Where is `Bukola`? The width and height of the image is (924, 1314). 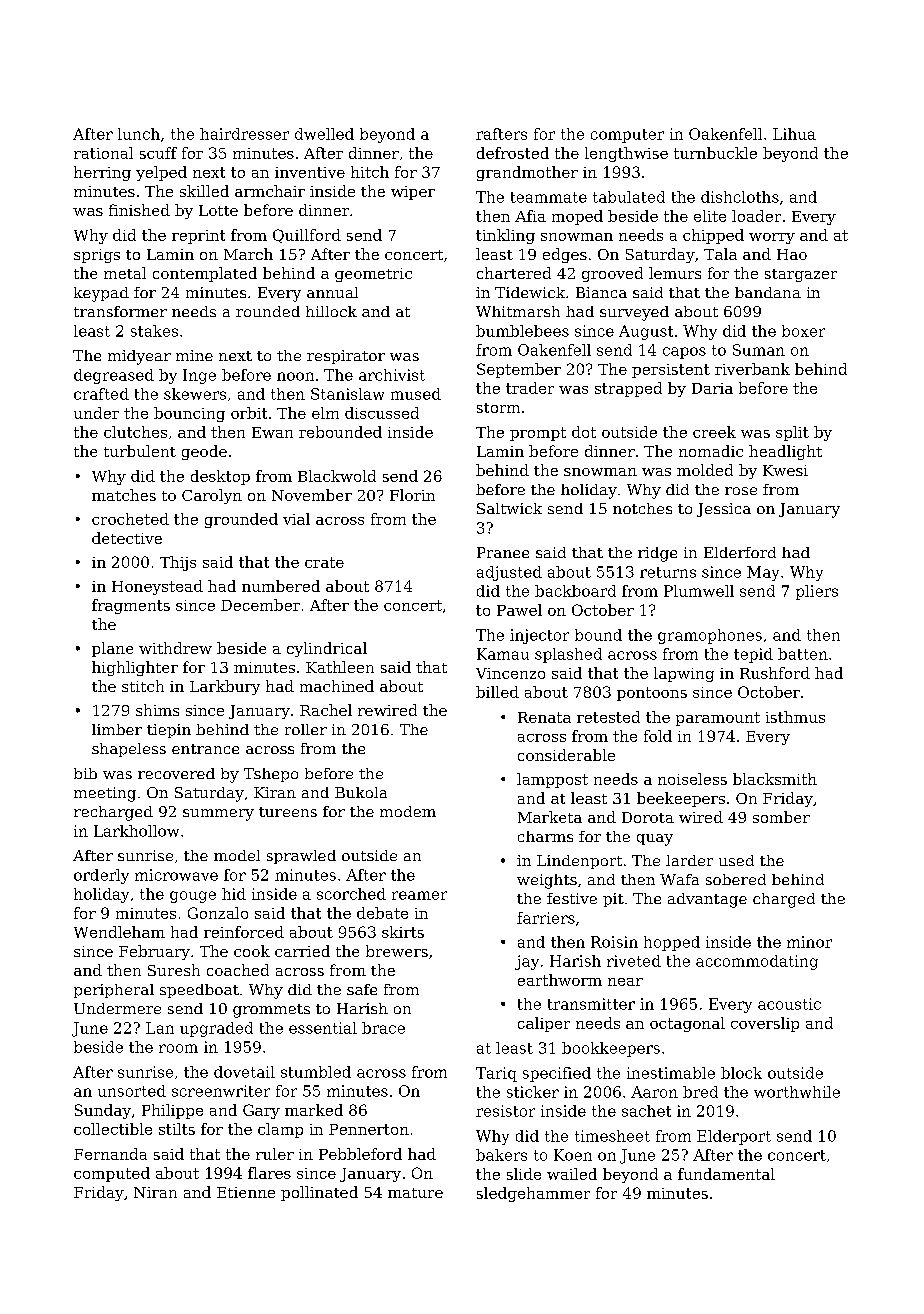
Bukola is located at coordinates (361, 792).
